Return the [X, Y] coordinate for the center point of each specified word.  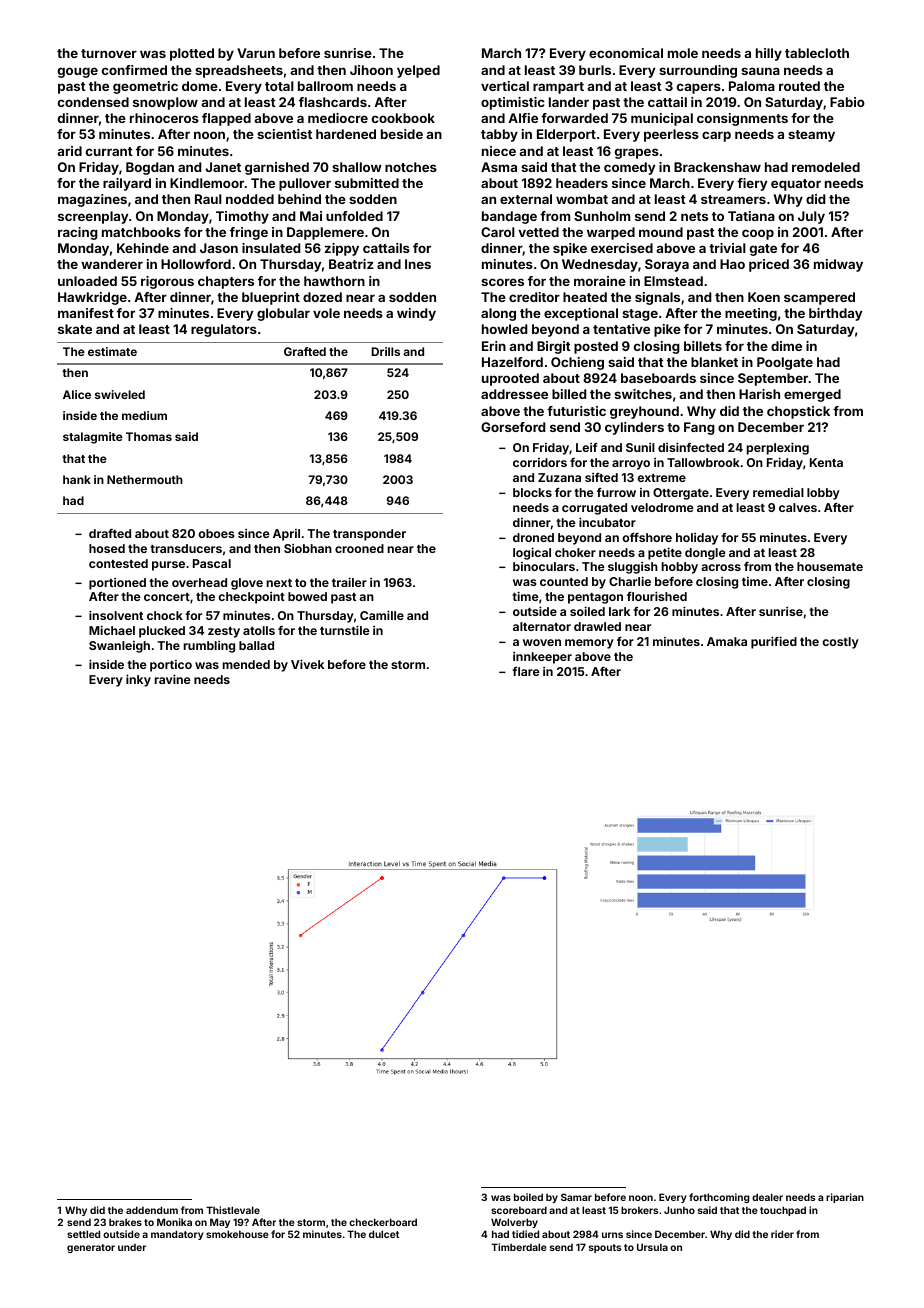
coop [758, 234]
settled [83, 1234]
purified [774, 642]
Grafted [305, 351]
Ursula [652, 1247]
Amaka [727, 641]
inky [138, 680]
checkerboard [383, 1222]
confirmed [134, 70]
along [498, 314]
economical [626, 53]
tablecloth [817, 53]
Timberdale [519, 1247]
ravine [173, 679]
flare [526, 671]
